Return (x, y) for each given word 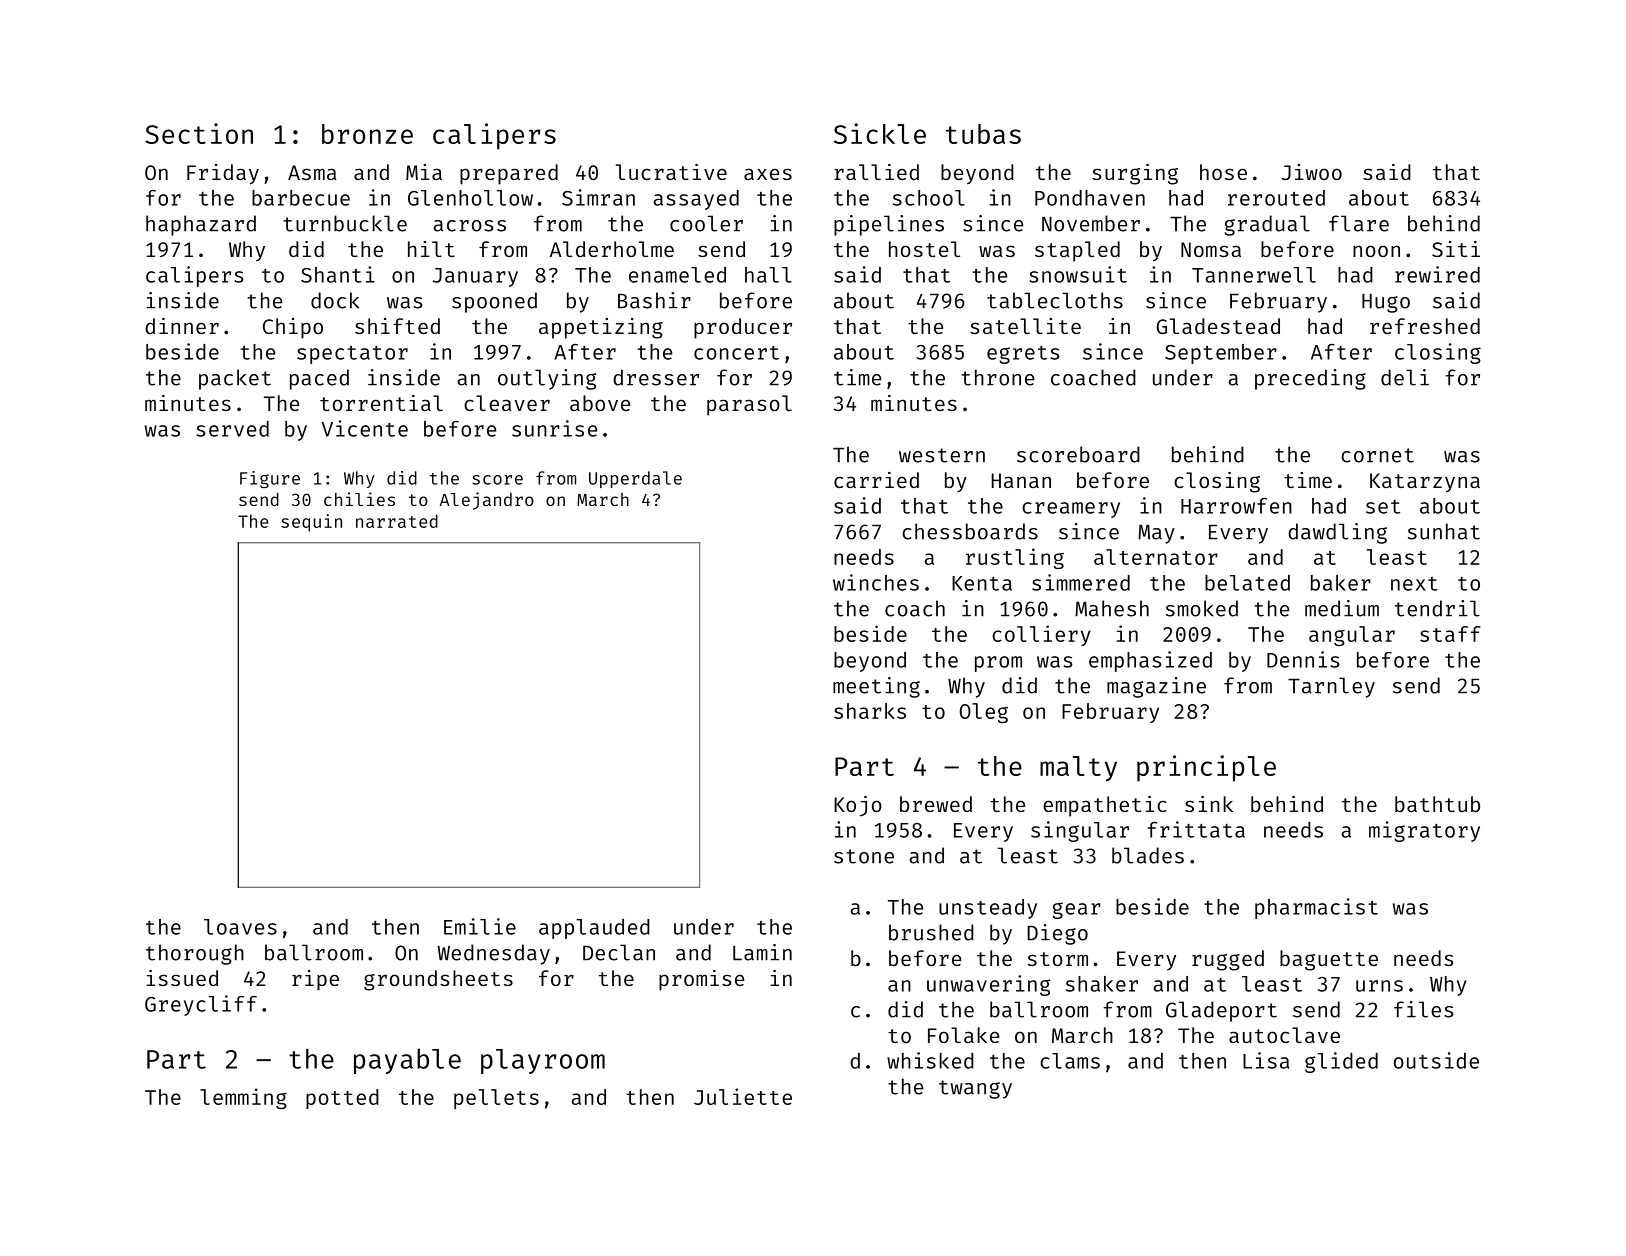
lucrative (671, 172)
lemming (243, 1098)
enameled (677, 275)
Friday (223, 174)
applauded (594, 929)
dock (335, 300)
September (1221, 354)
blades (1148, 855)
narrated (397, 521)
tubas (983, 134)
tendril (1437, 608)
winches (876, 582)
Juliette (743, 1096)
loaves (240, 927)
